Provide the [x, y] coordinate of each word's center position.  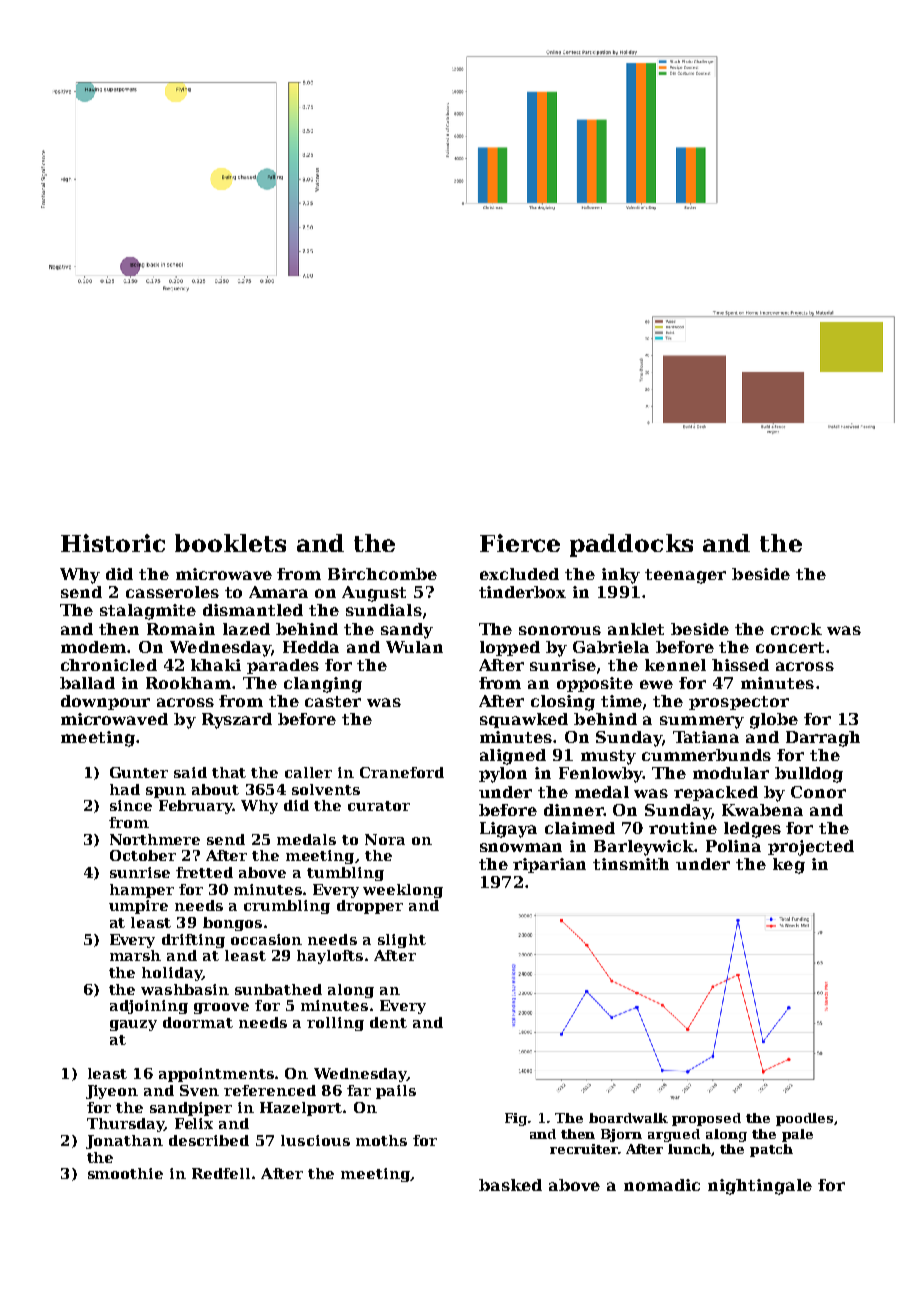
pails [396, 1092]
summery [702, 722]
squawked [524, 720]
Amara [278, 592]
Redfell [221, 1173]
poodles [804, 1119]
